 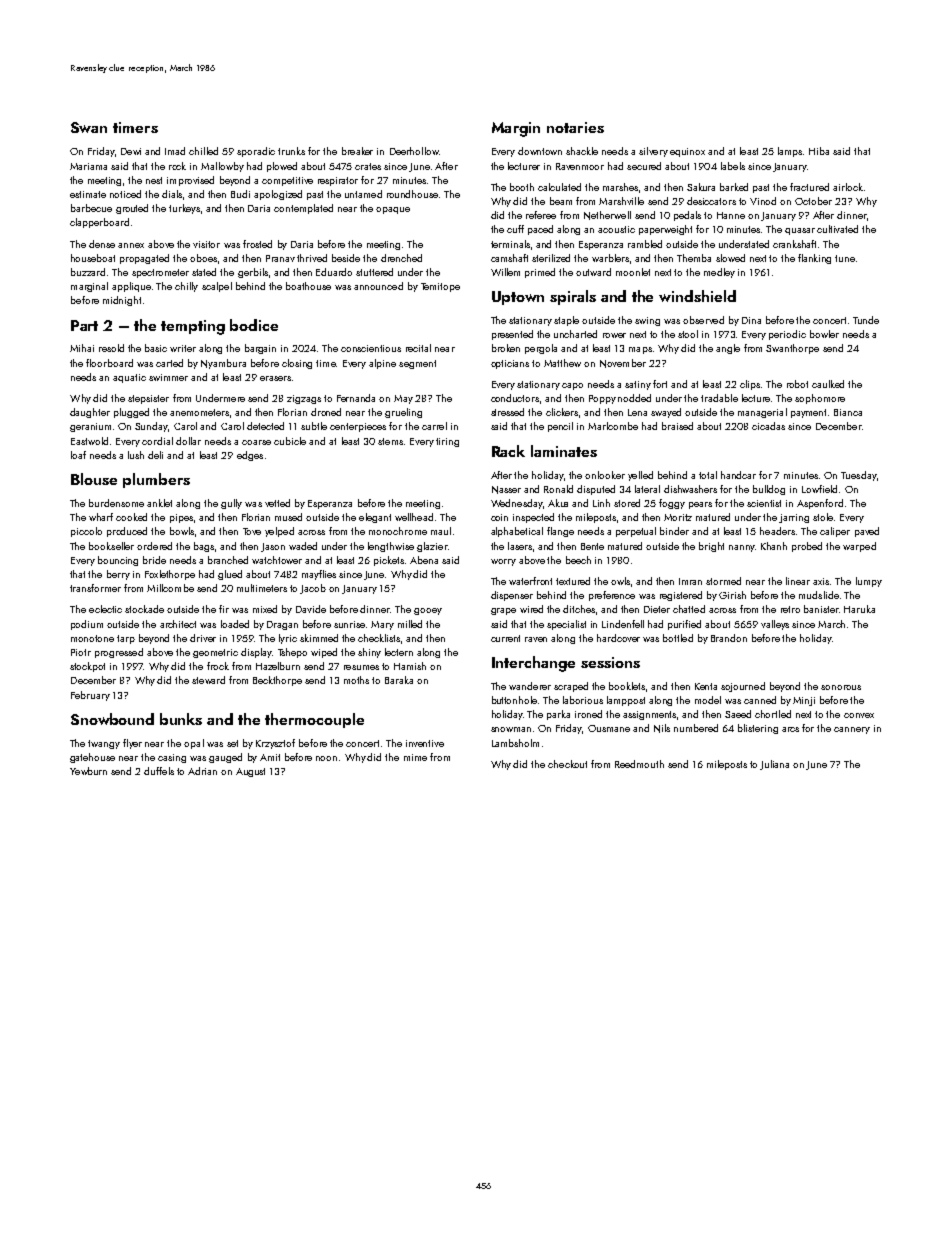 What do you see at coordinates (575, 127) in the page?
I see `notaries` at bounding box center [575, 127].
